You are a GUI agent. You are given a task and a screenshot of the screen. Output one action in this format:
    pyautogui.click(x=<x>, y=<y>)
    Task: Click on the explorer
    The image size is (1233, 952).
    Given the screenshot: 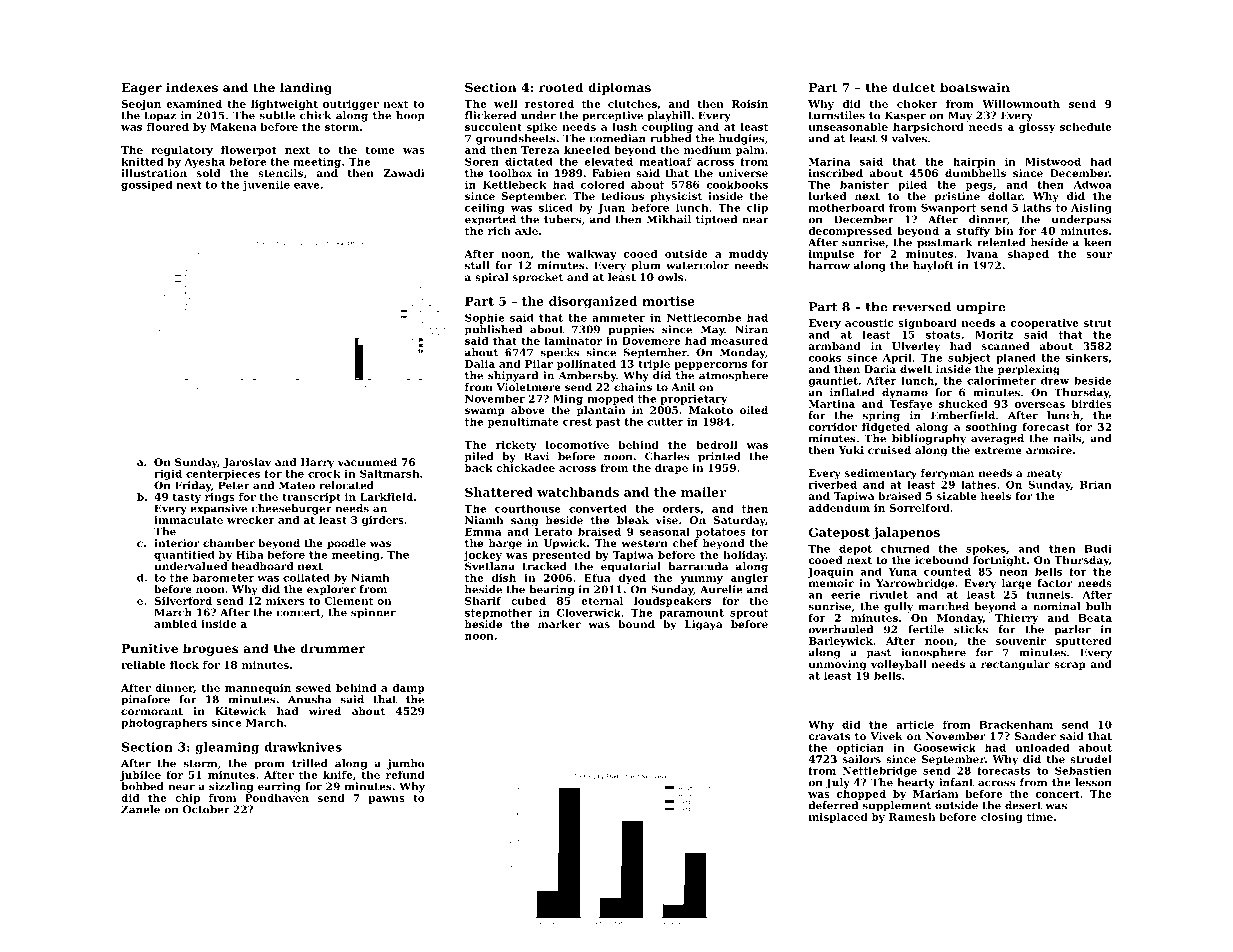 What is the action you would take?
    pyautogui.click(x=331, y=590)
